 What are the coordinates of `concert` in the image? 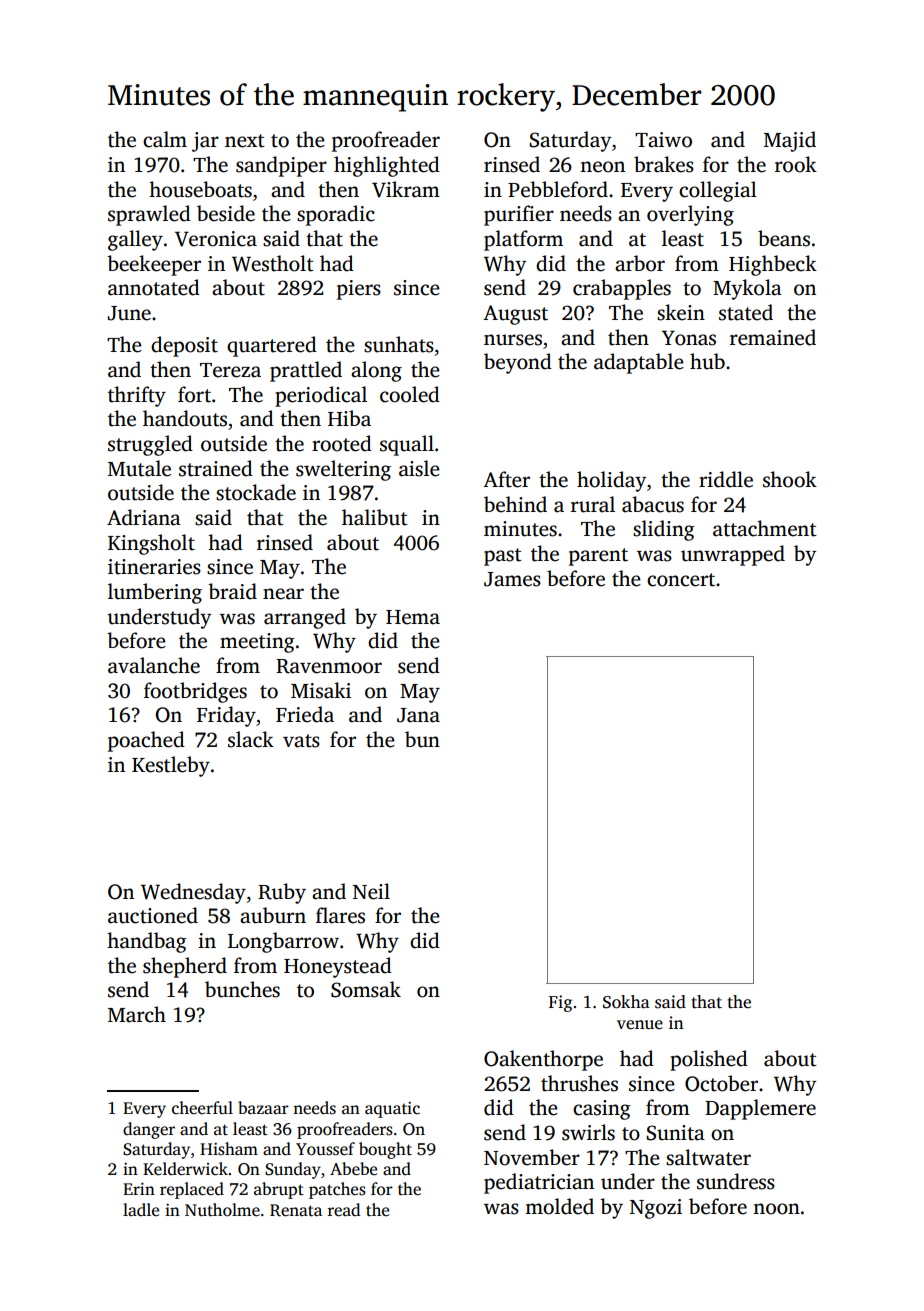 It's located at (681, 580).
